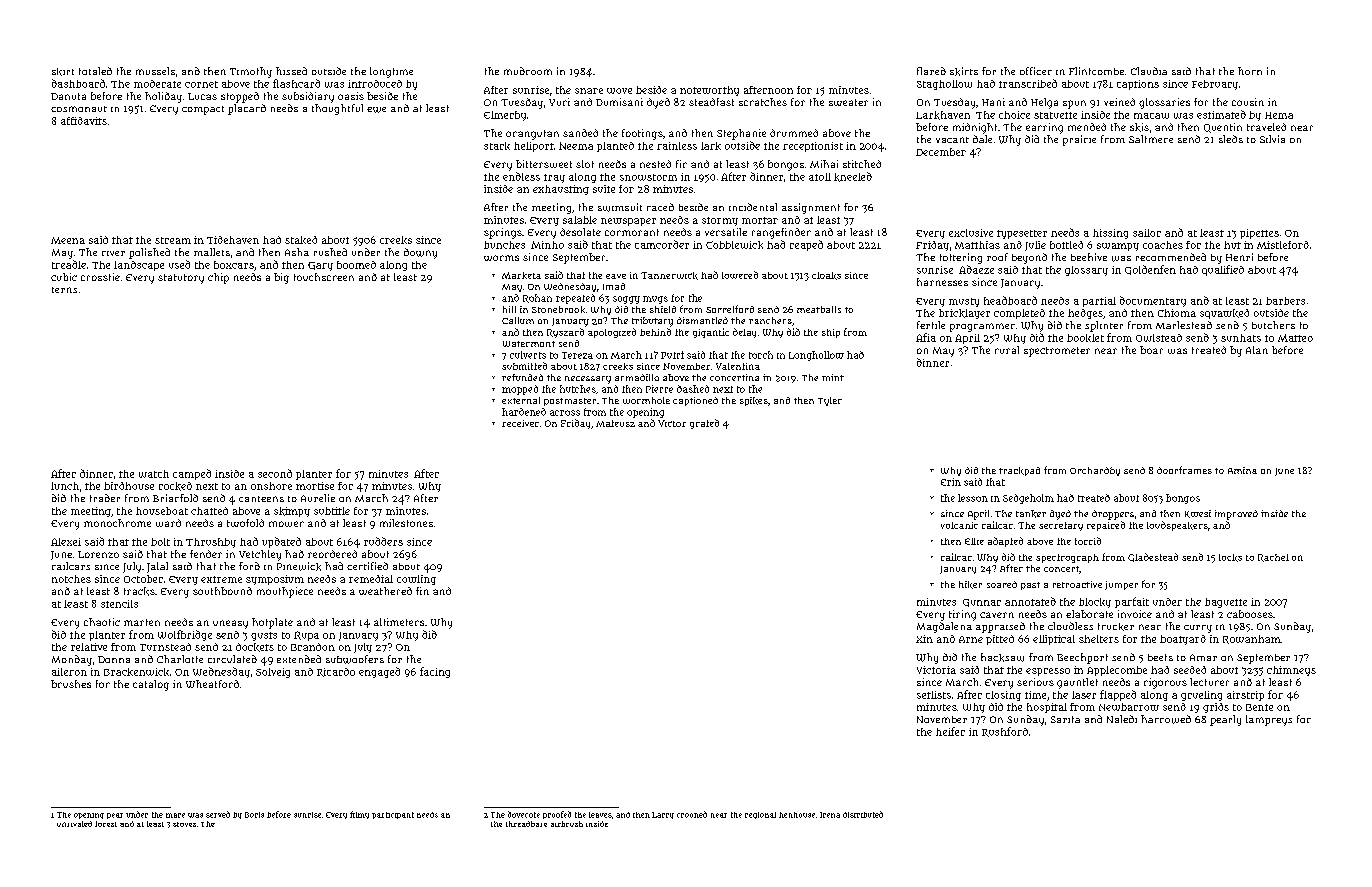 This screenshot has width=1372, height=887. Describe the element at coordinates (959, 525) in the screenshot. I see `volcanic` at that location.
